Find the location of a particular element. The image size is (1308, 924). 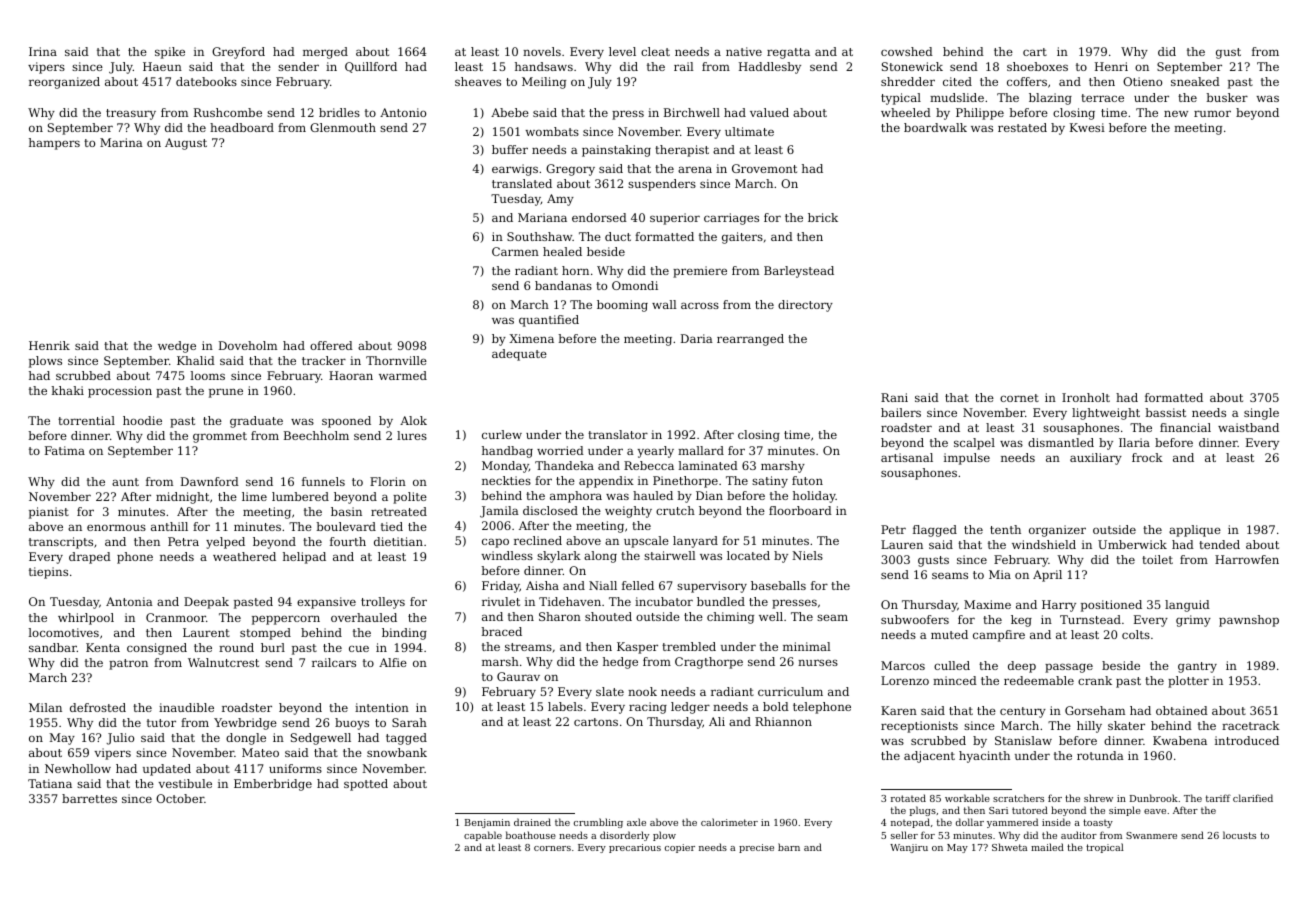

level is located at coordinates (622, 51).
